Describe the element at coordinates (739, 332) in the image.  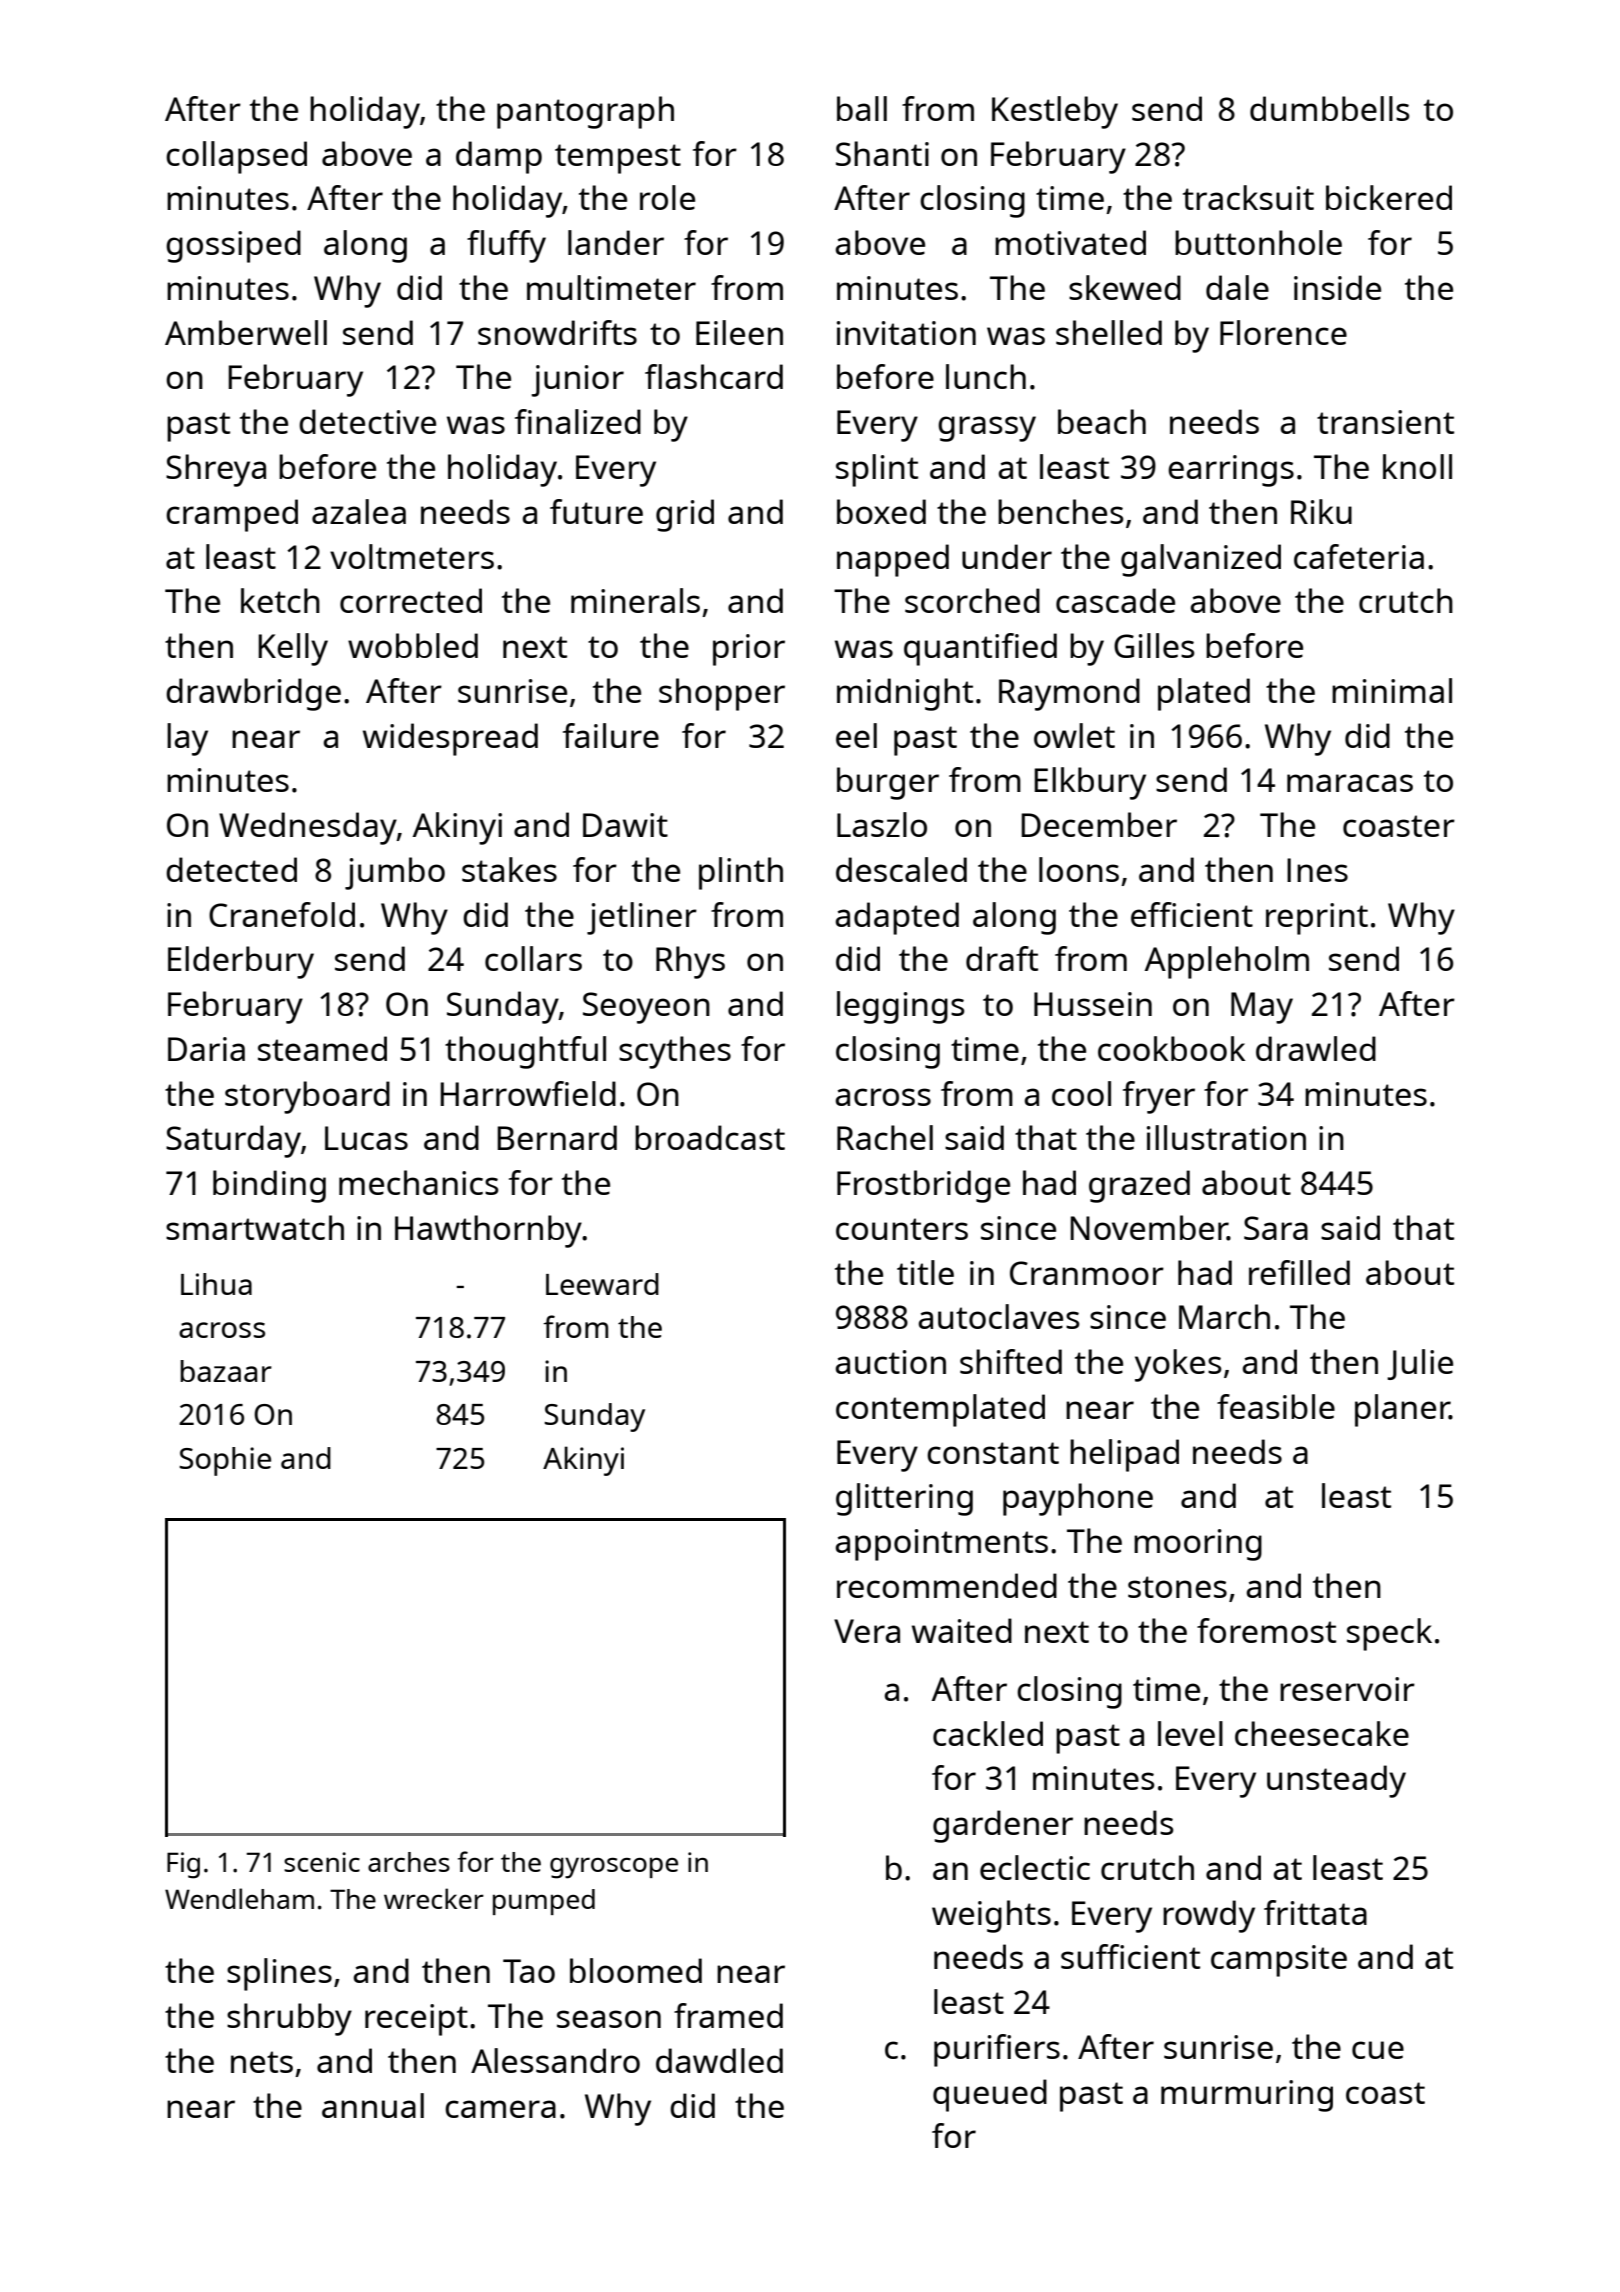
I see `Eileen` at that location.
